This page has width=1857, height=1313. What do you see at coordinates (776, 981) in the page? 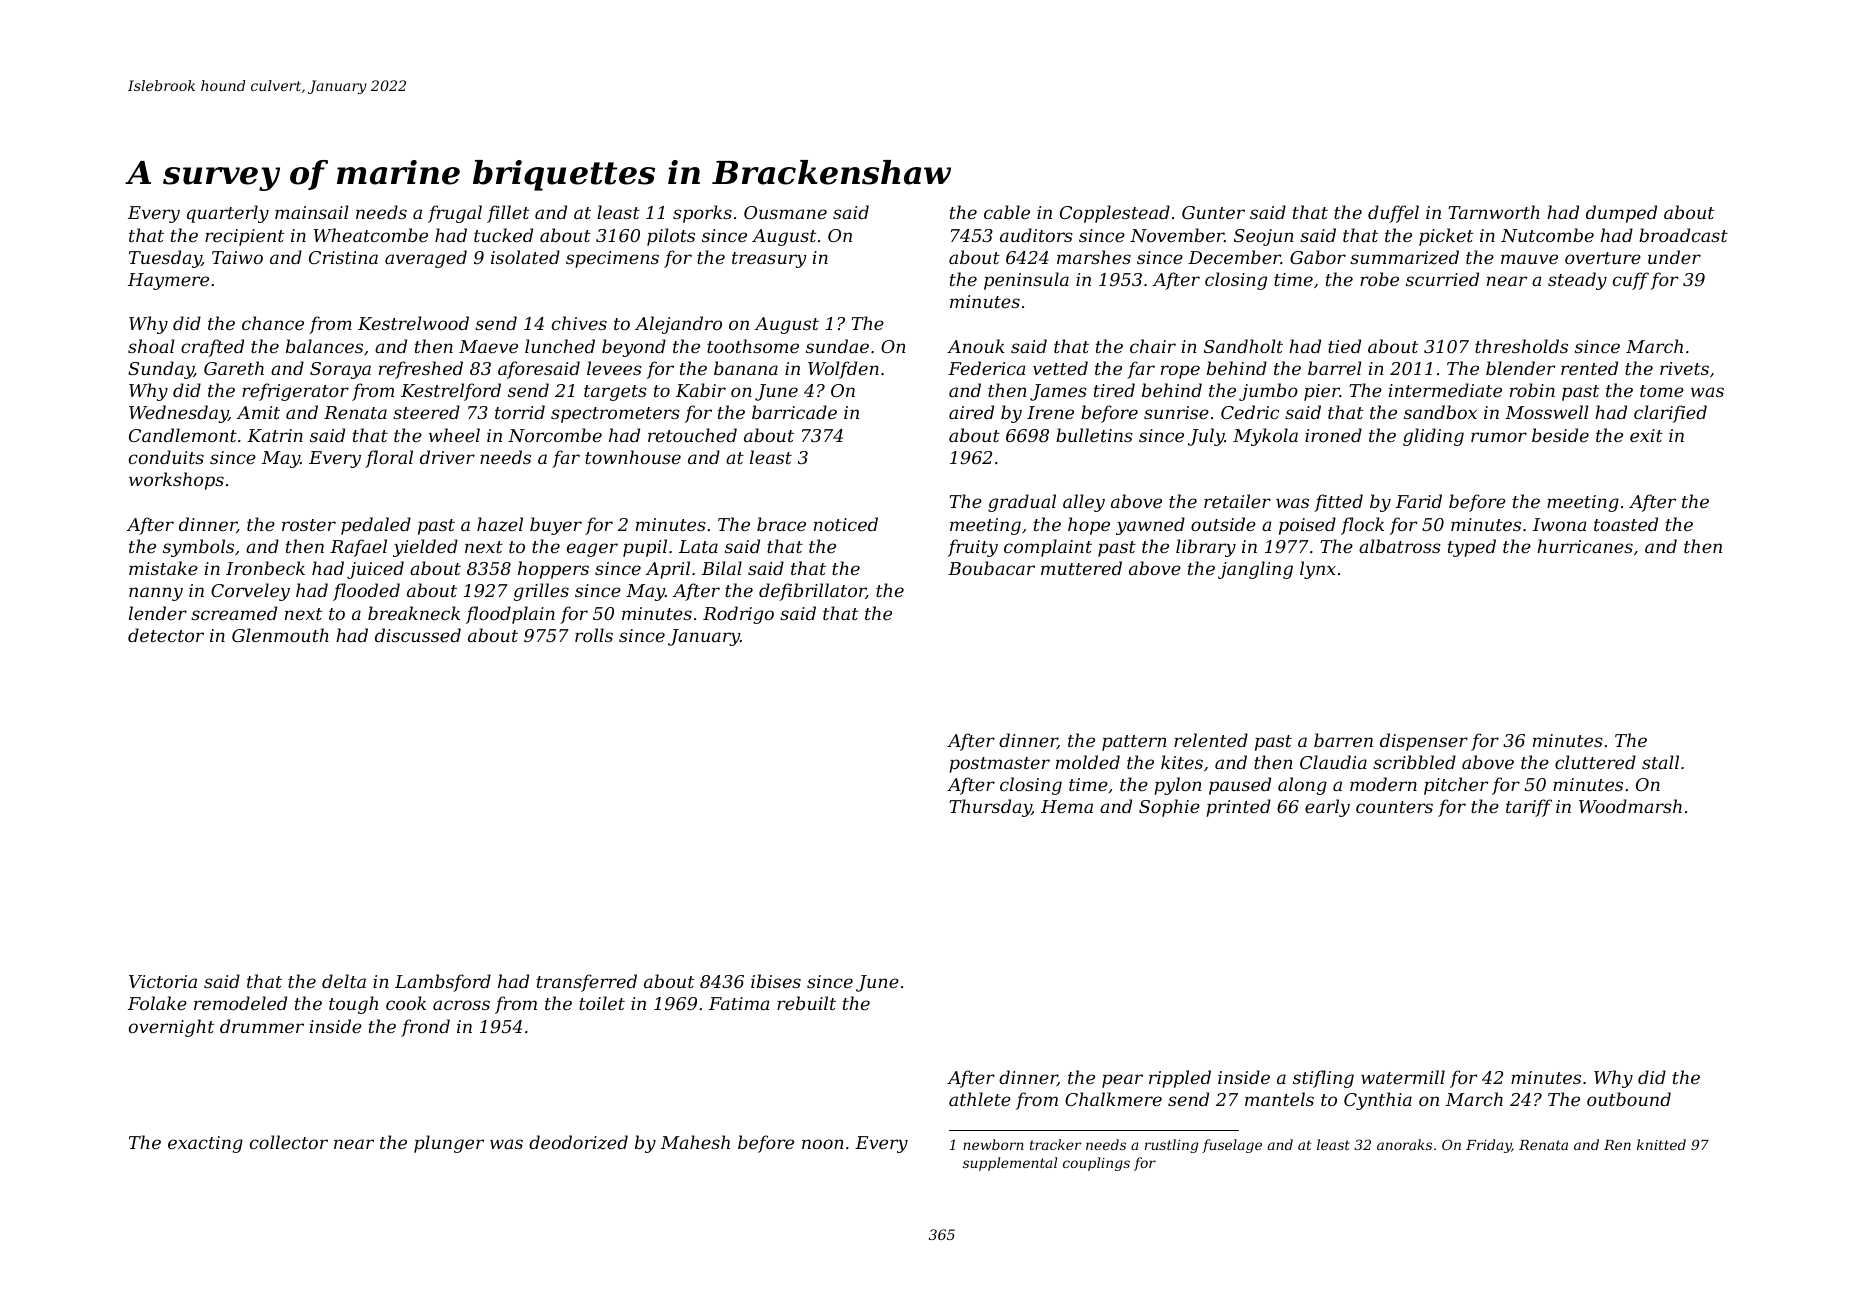
I see `ibises` at bounding box center [776, 981].
